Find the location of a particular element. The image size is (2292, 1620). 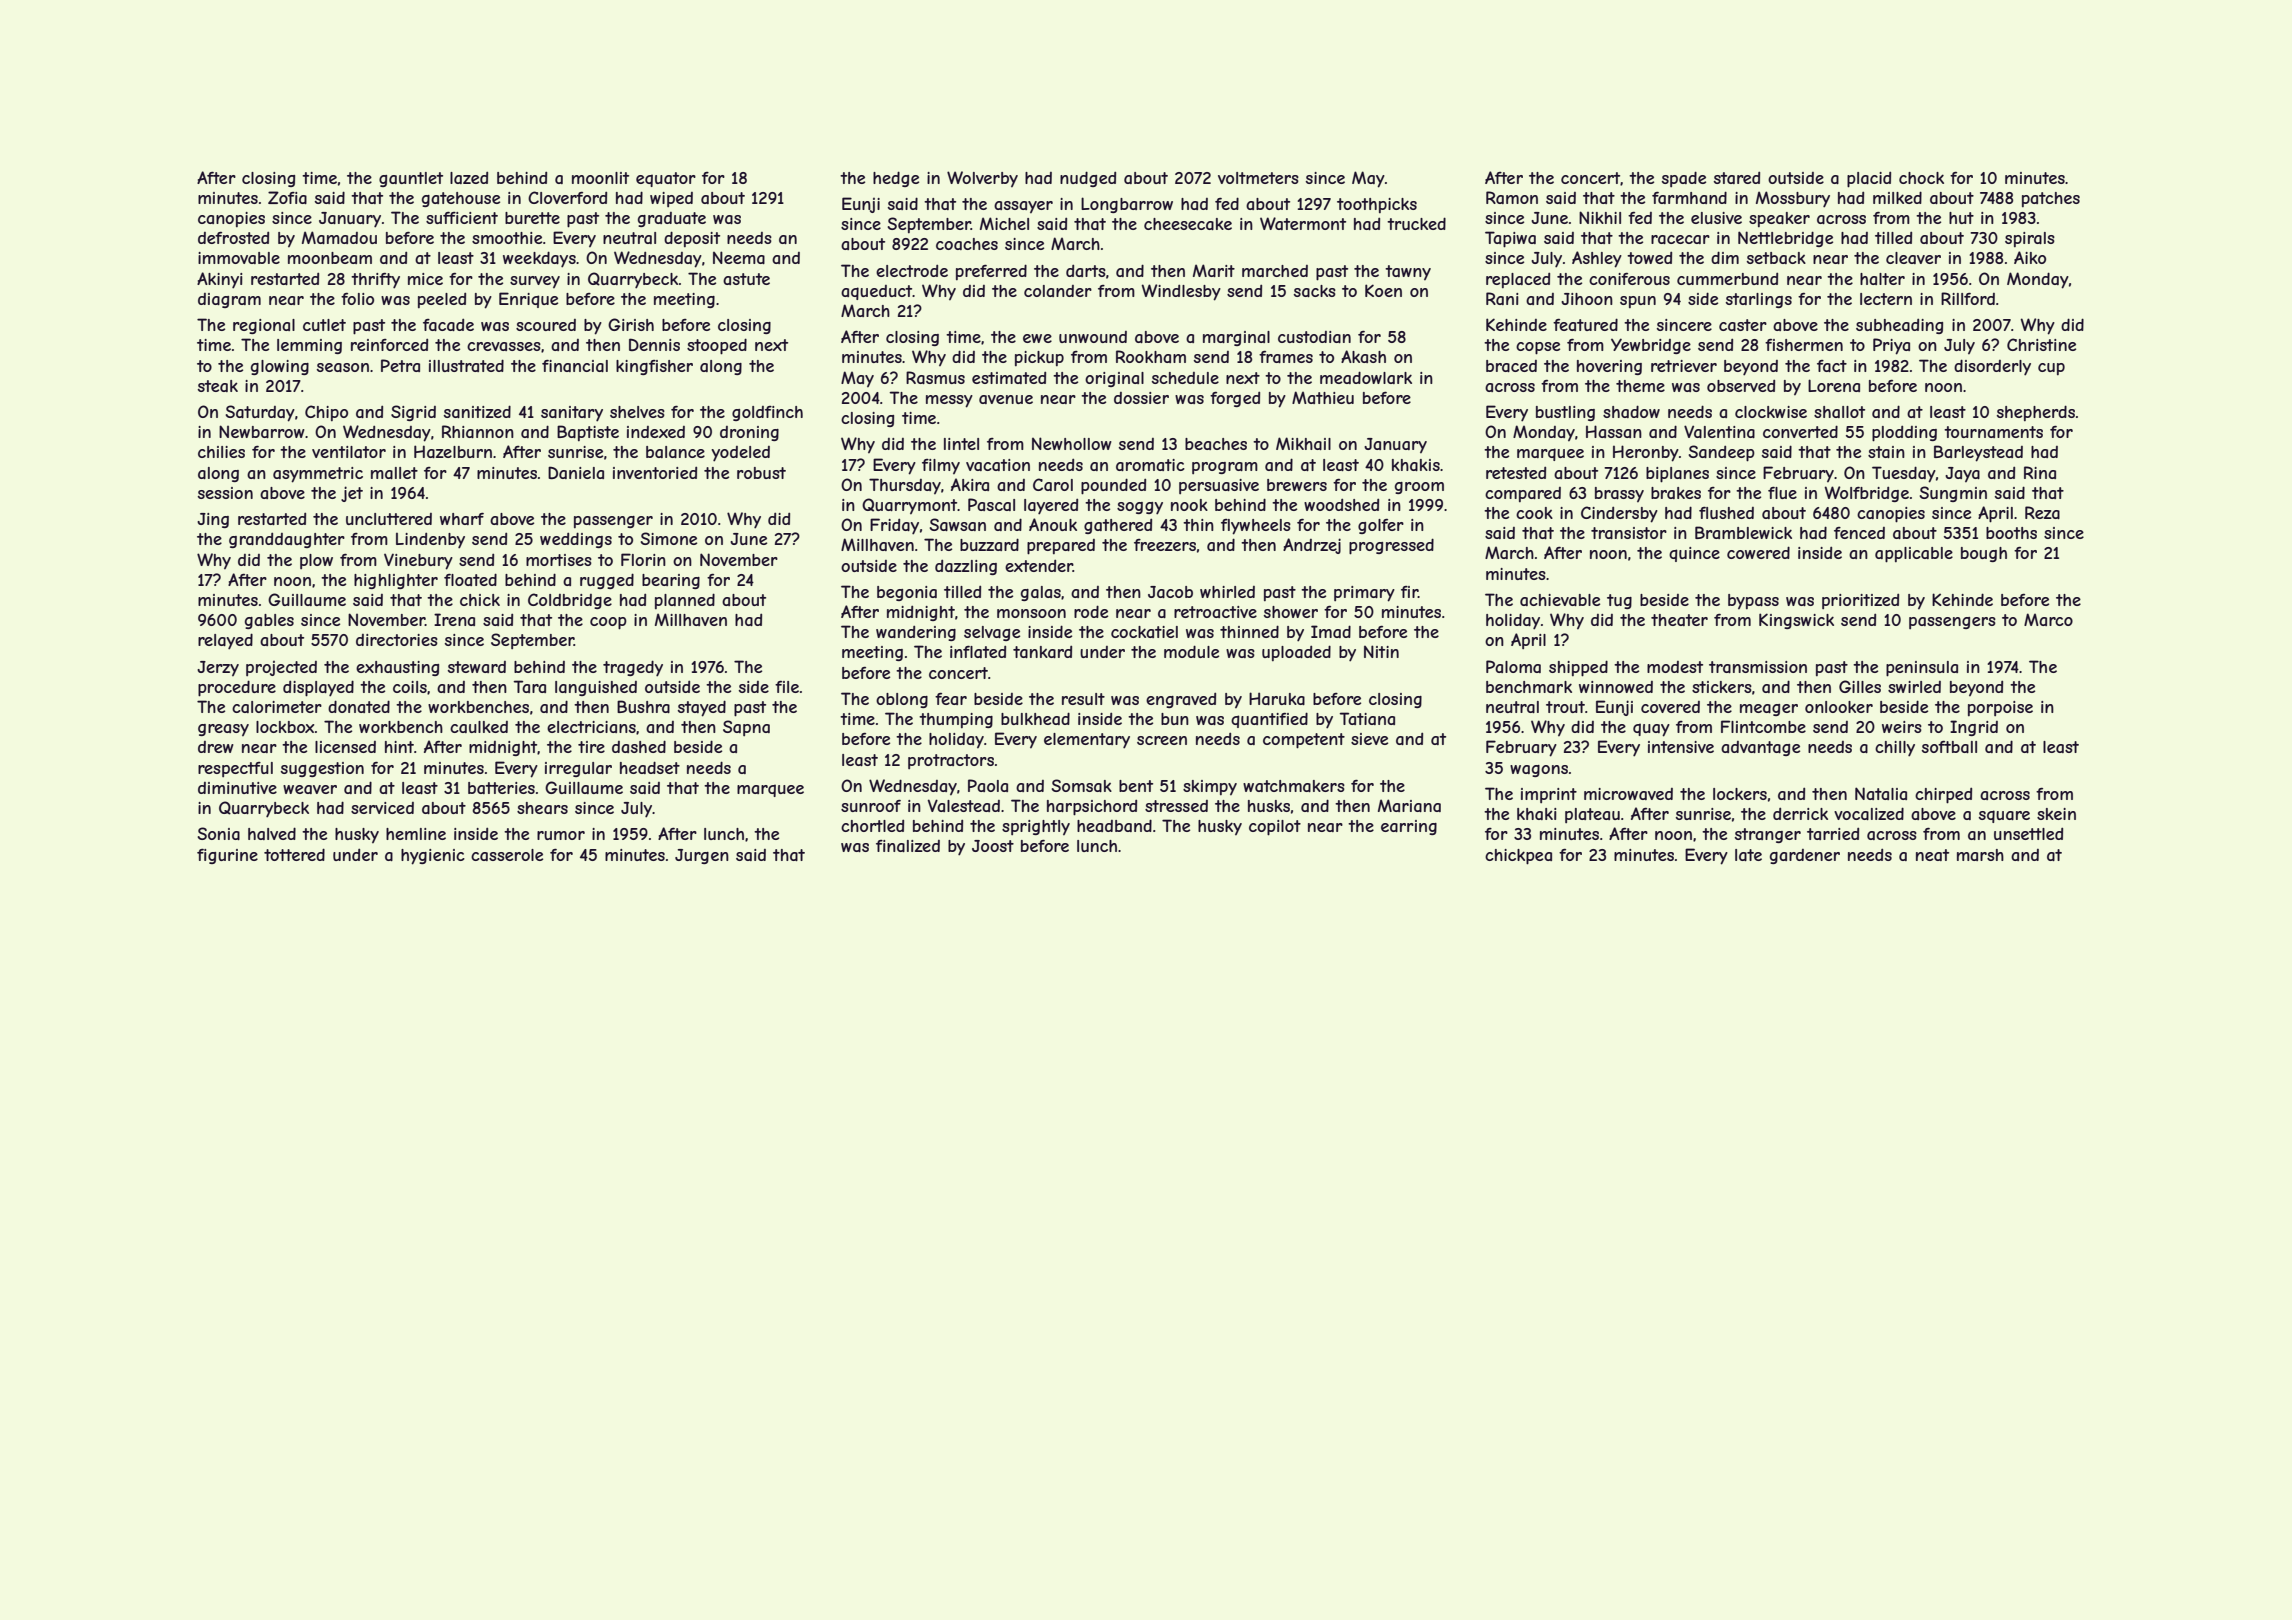

Jing is located at coordinates (213, 520).
